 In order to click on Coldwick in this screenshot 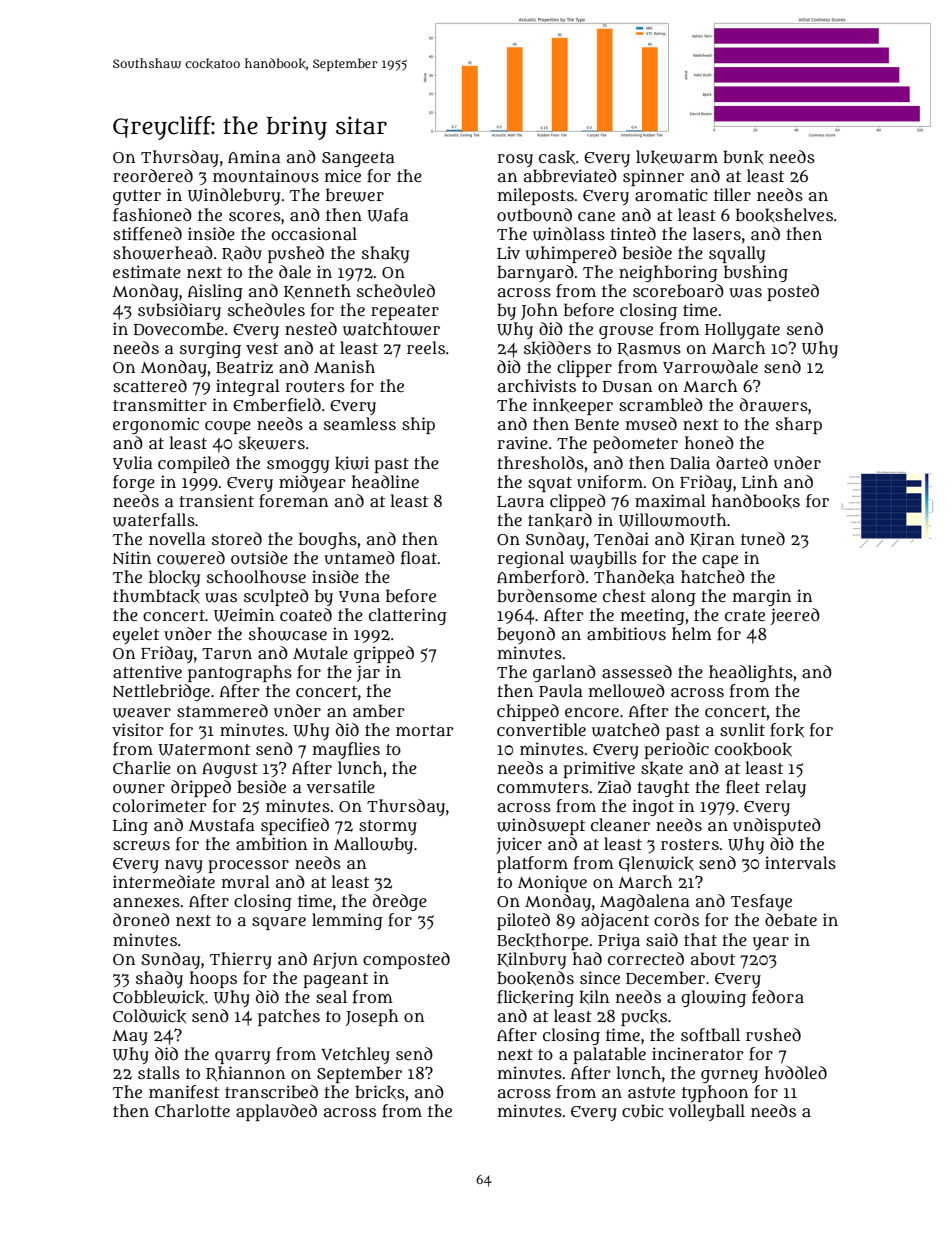, I will do `click(149, 1016)`.
